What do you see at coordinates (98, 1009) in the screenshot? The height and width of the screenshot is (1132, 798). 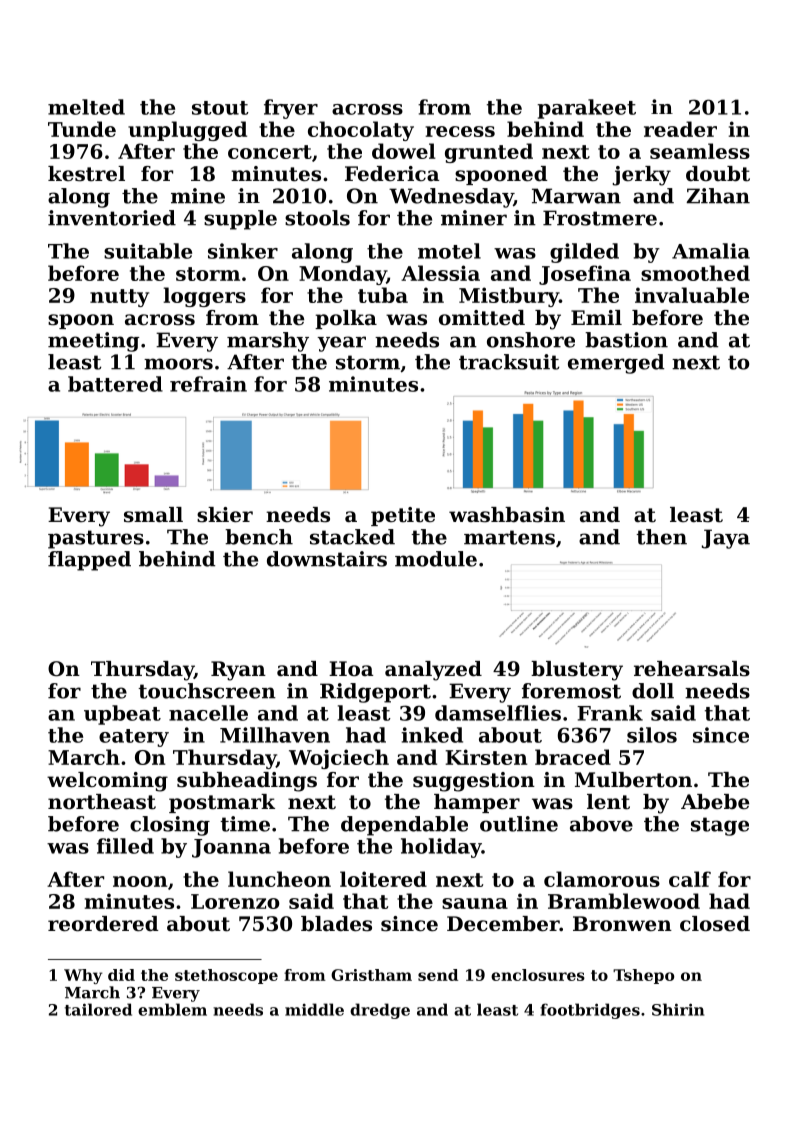 I see `tailored` at bounding box center [98, 1009].
